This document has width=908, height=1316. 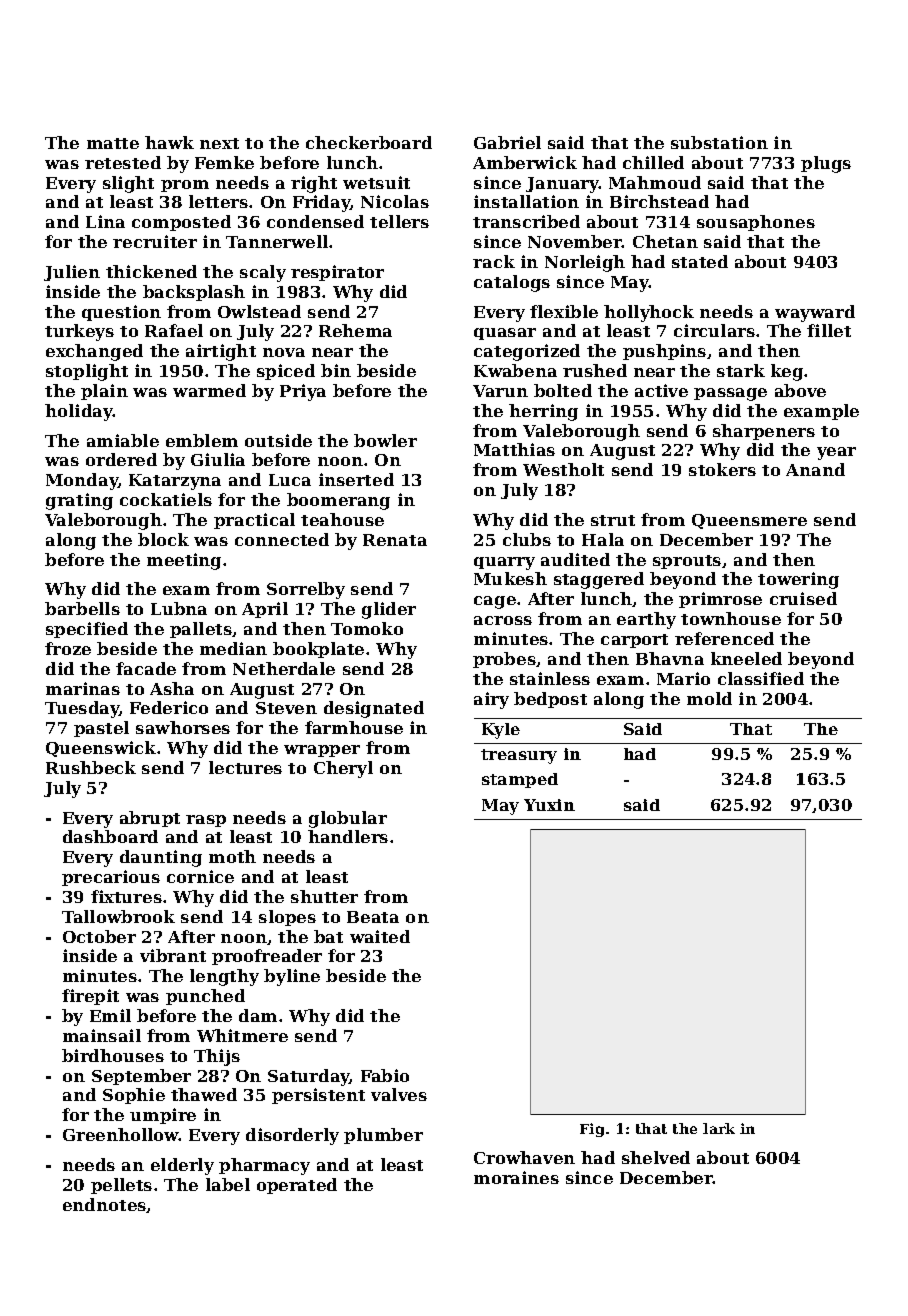 I want to click on cruised, so click(x=803, y=598).
